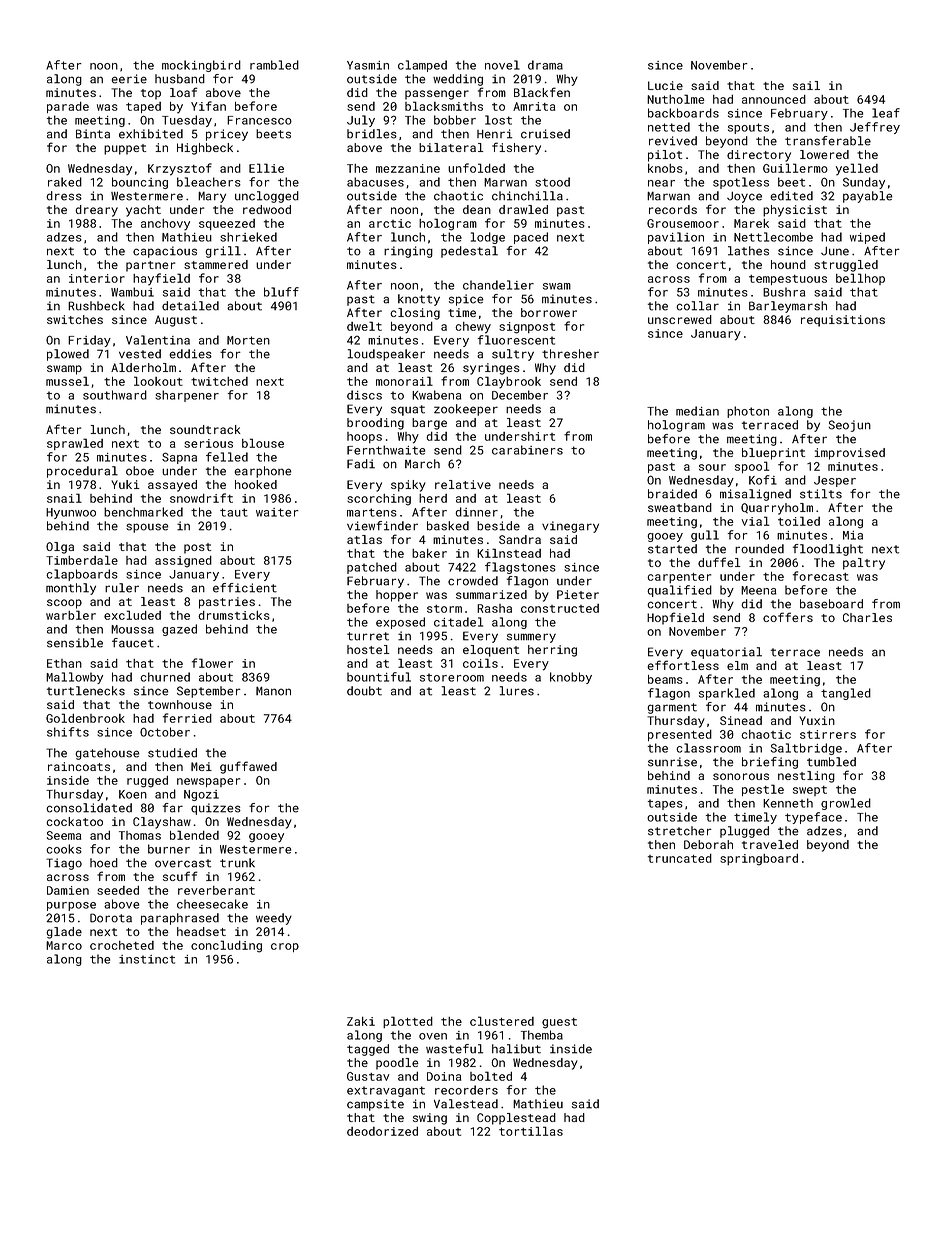 The height and width of the image is (1233, 952). I want to click on Copplestead, so click(516, 1119).
